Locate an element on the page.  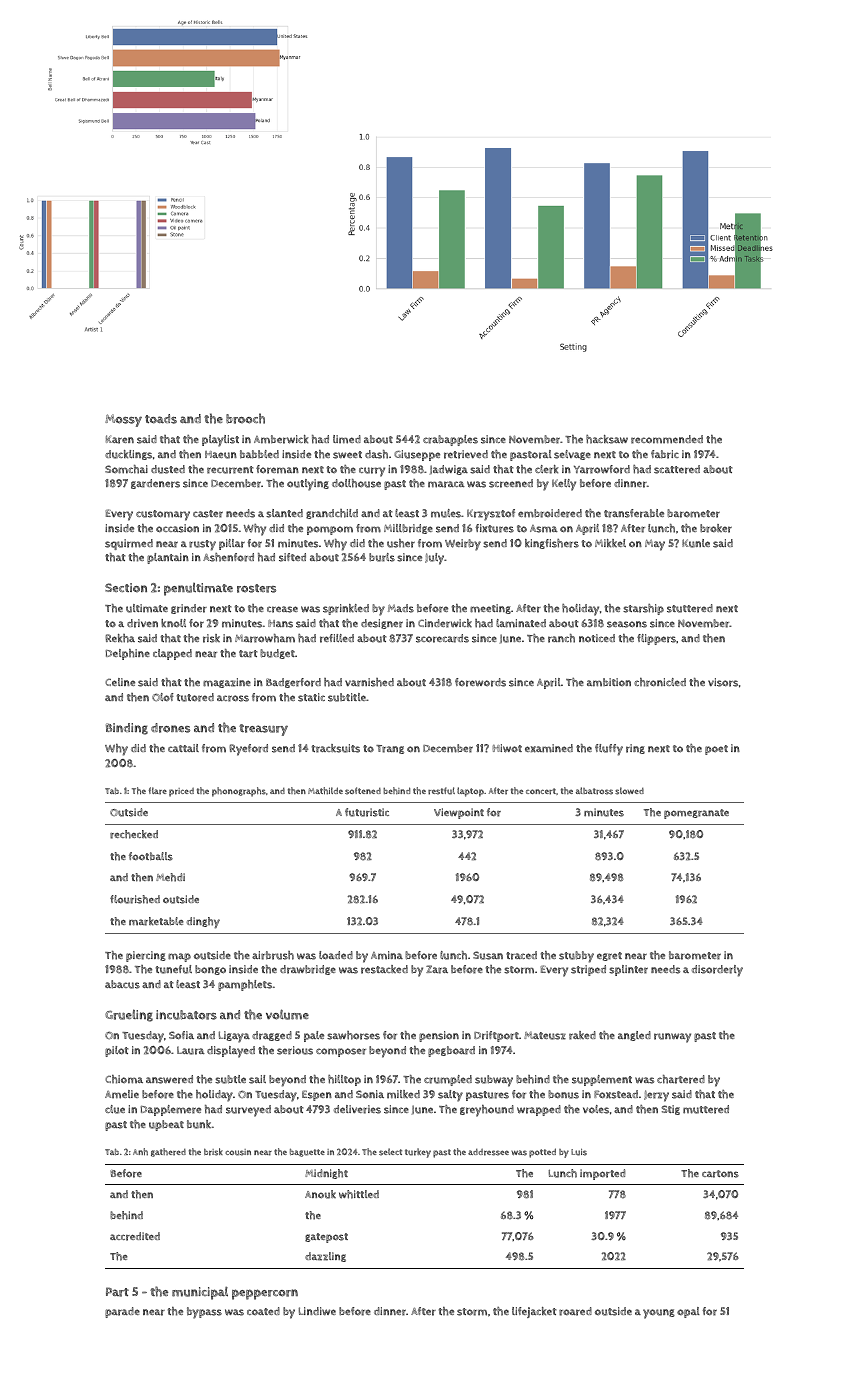
sprinkled is located at coordinates (346, 609).
